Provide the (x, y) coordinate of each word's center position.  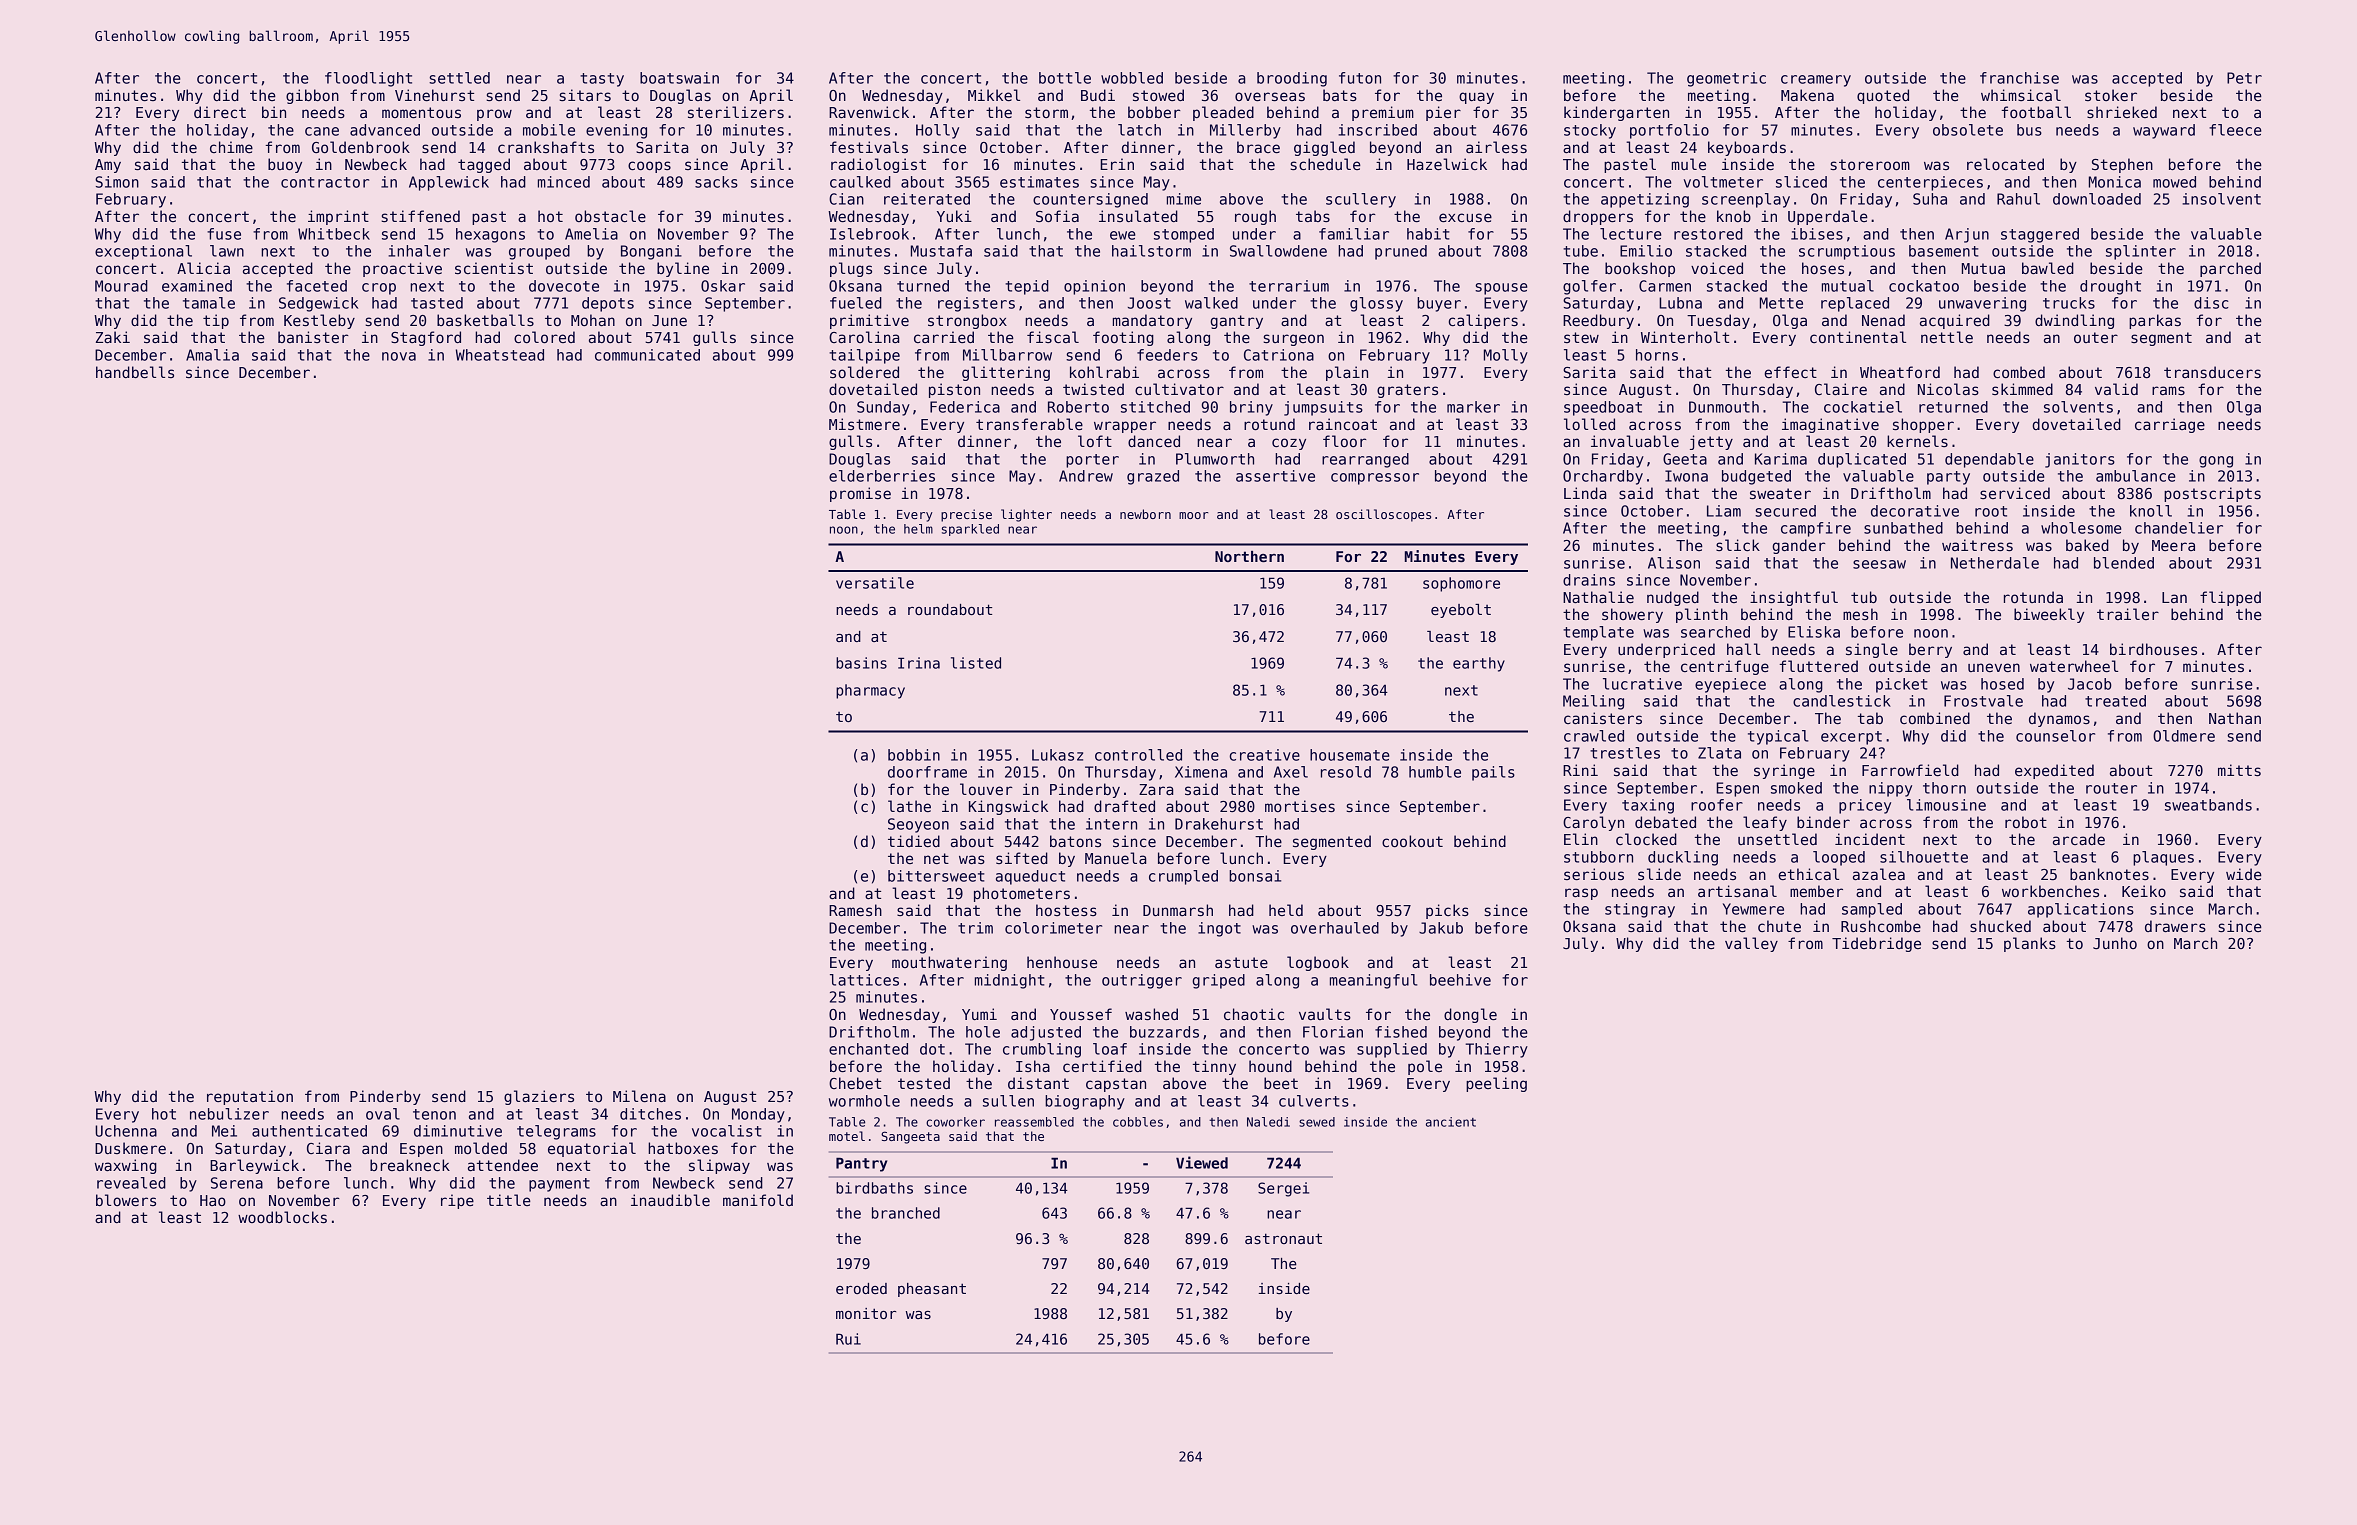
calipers (1483, 321)
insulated (1138, 216)
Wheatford (1900, 372)
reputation (250, 1097)
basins (861, 663)
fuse (224, 234)
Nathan (2235, 718)
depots (608, 304)
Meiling (1593, 702)
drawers (2175, 926)
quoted (1883, 96)
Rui (848, 1339)
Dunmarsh (1178, 910)
